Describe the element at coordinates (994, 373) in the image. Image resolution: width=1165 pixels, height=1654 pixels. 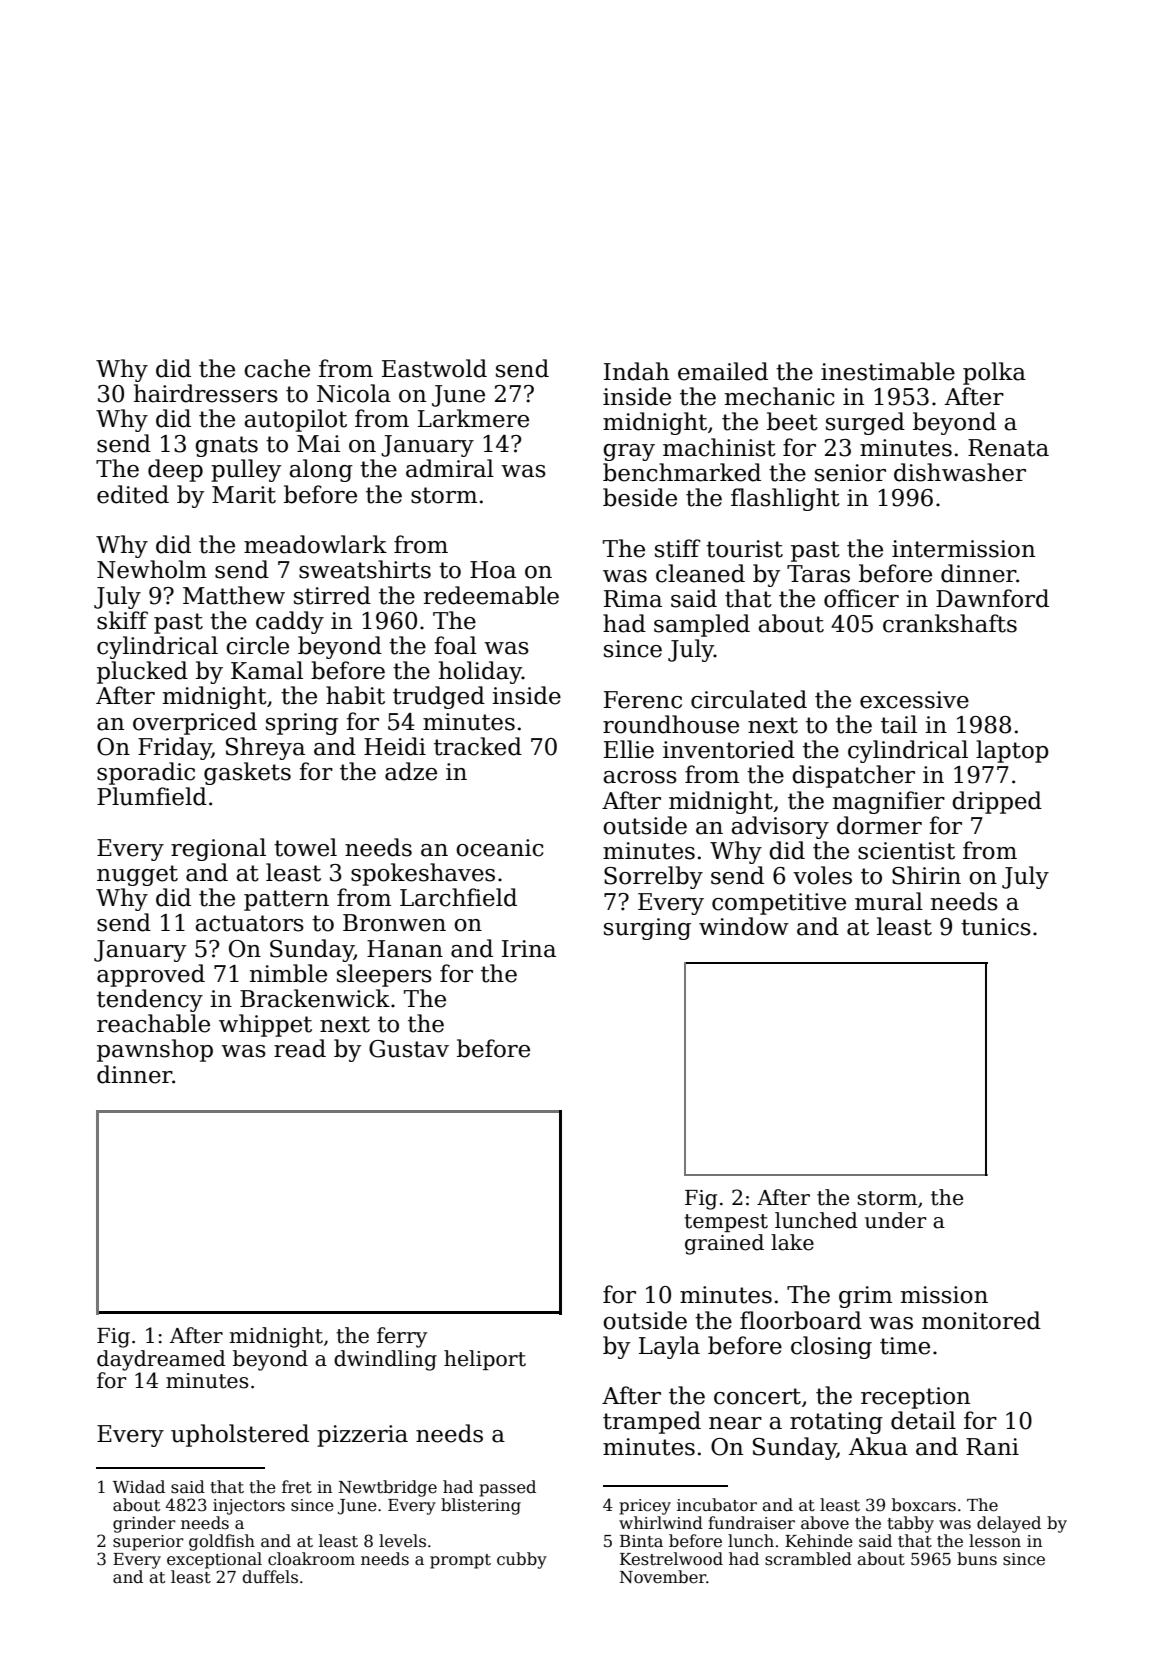
I see `polka` at that location.
